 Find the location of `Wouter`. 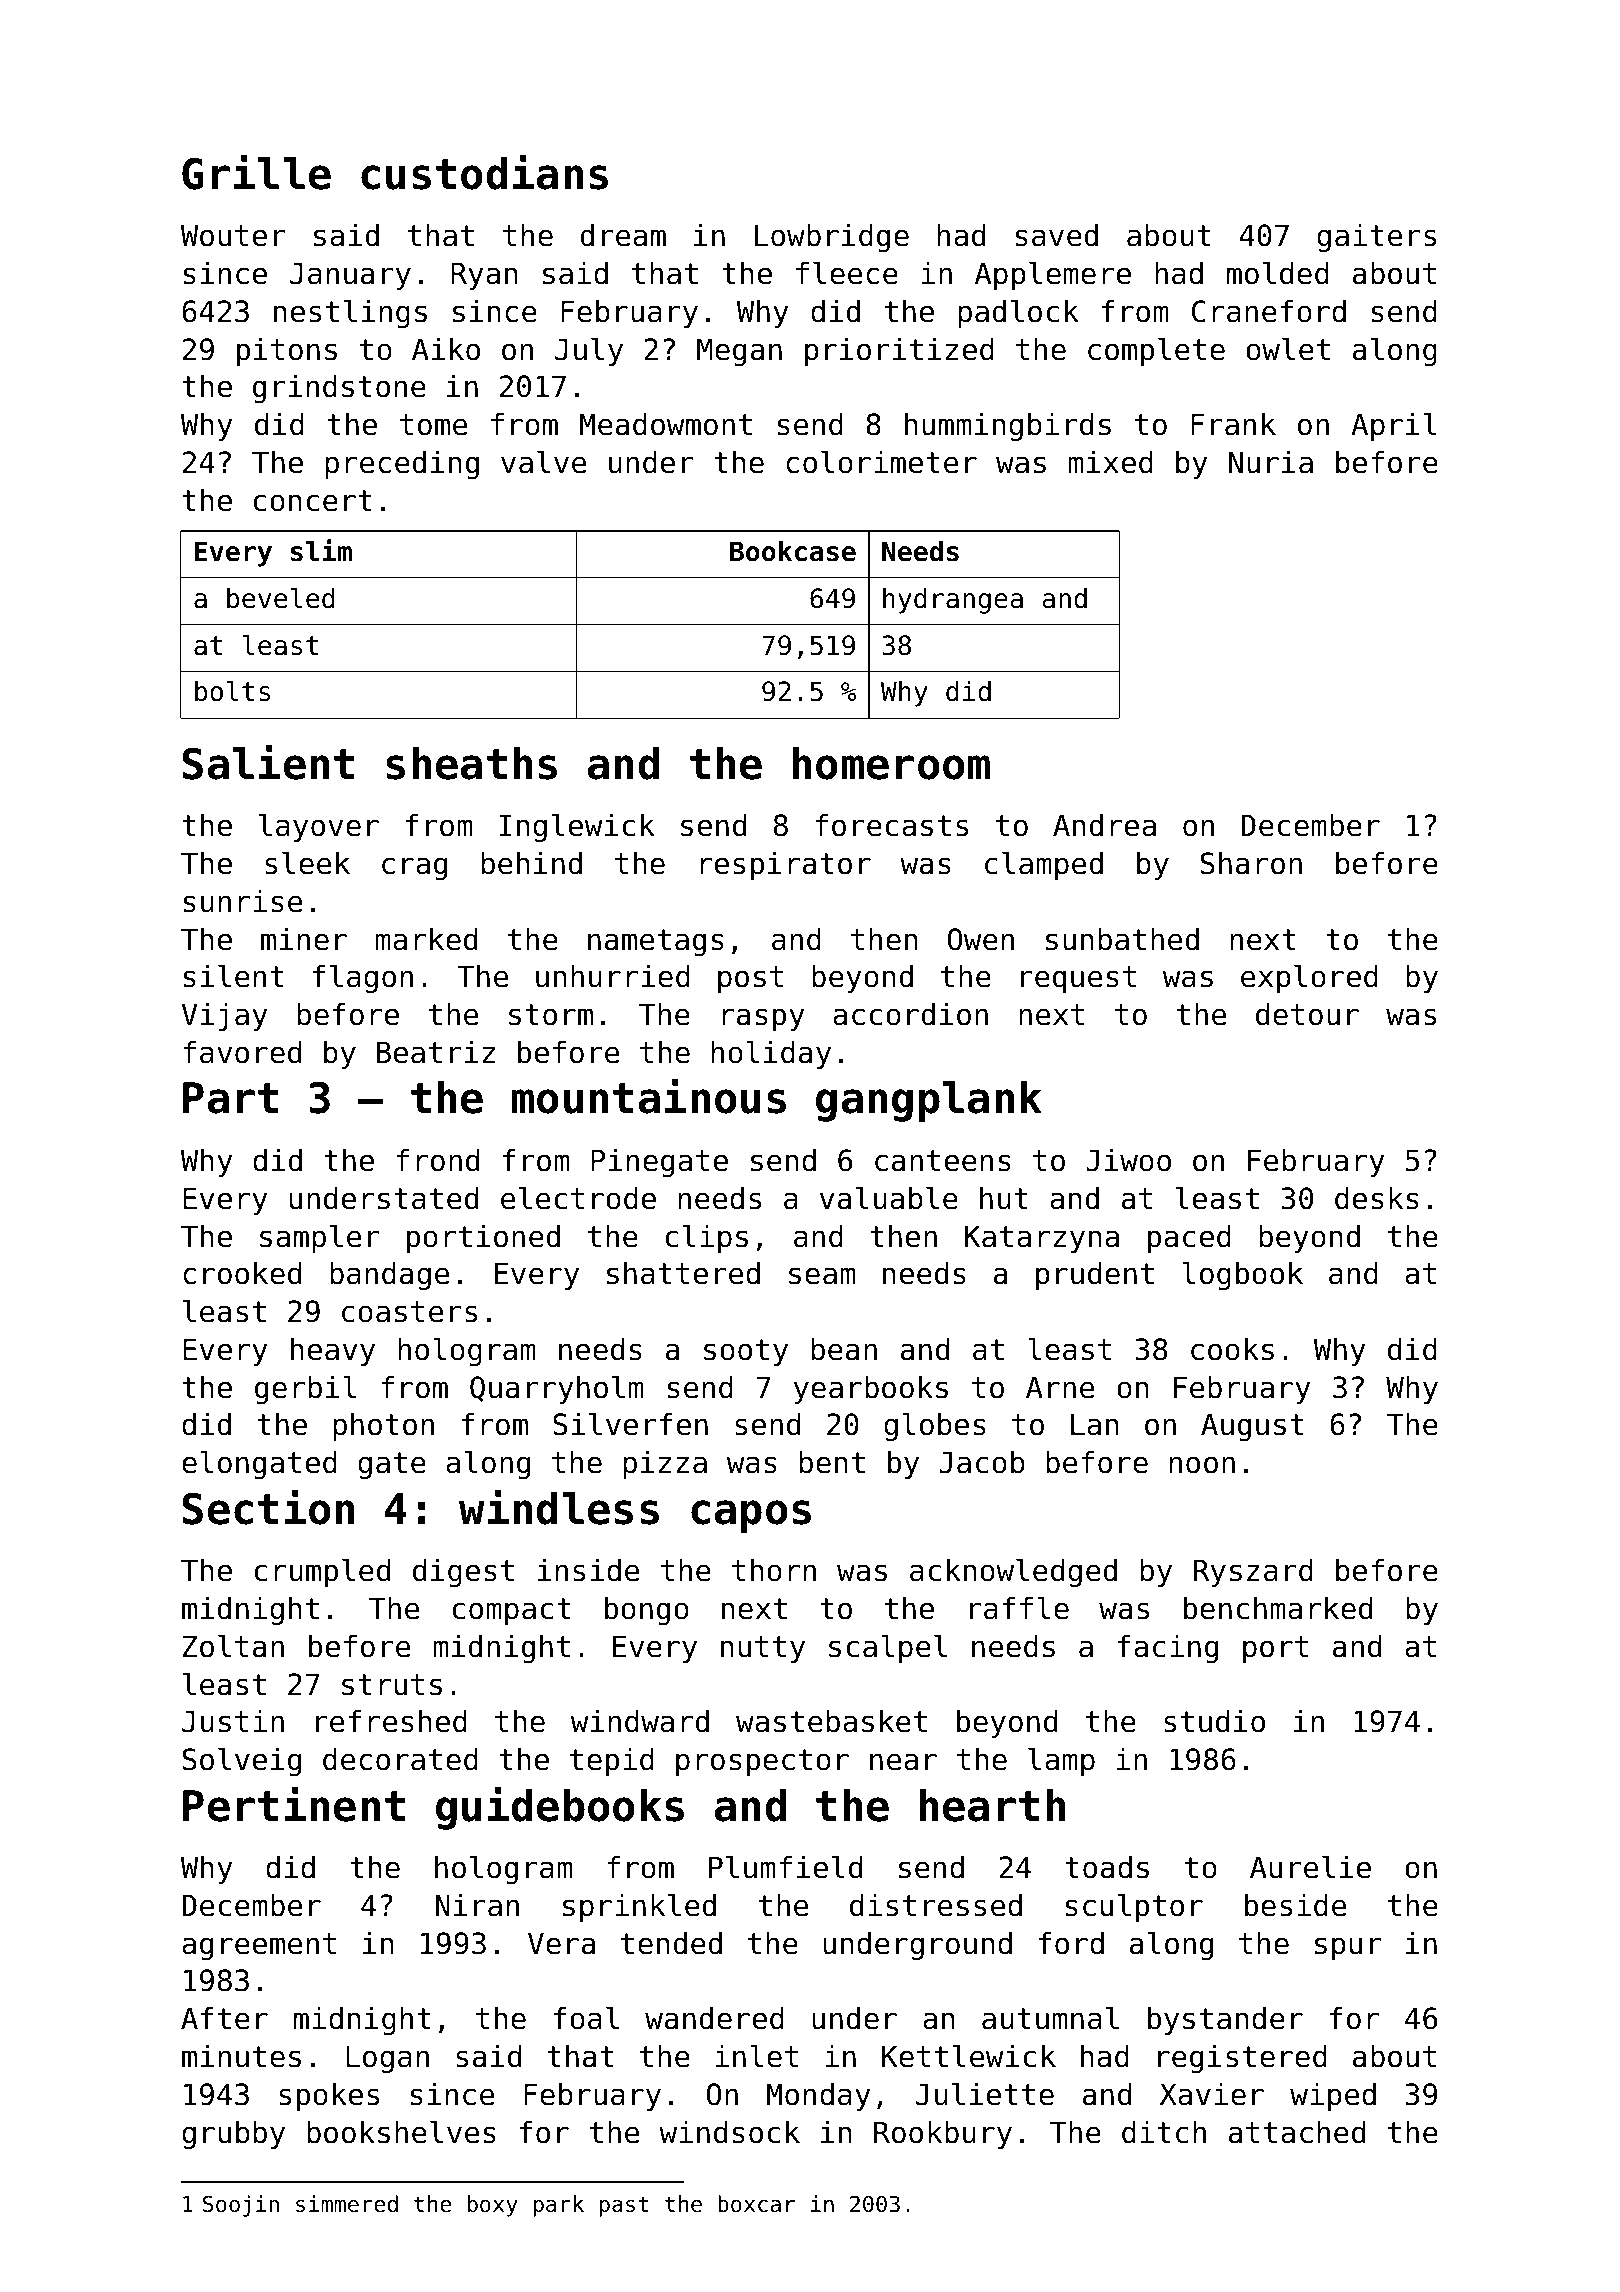

Wouter is located at coordinates (233, 235).
